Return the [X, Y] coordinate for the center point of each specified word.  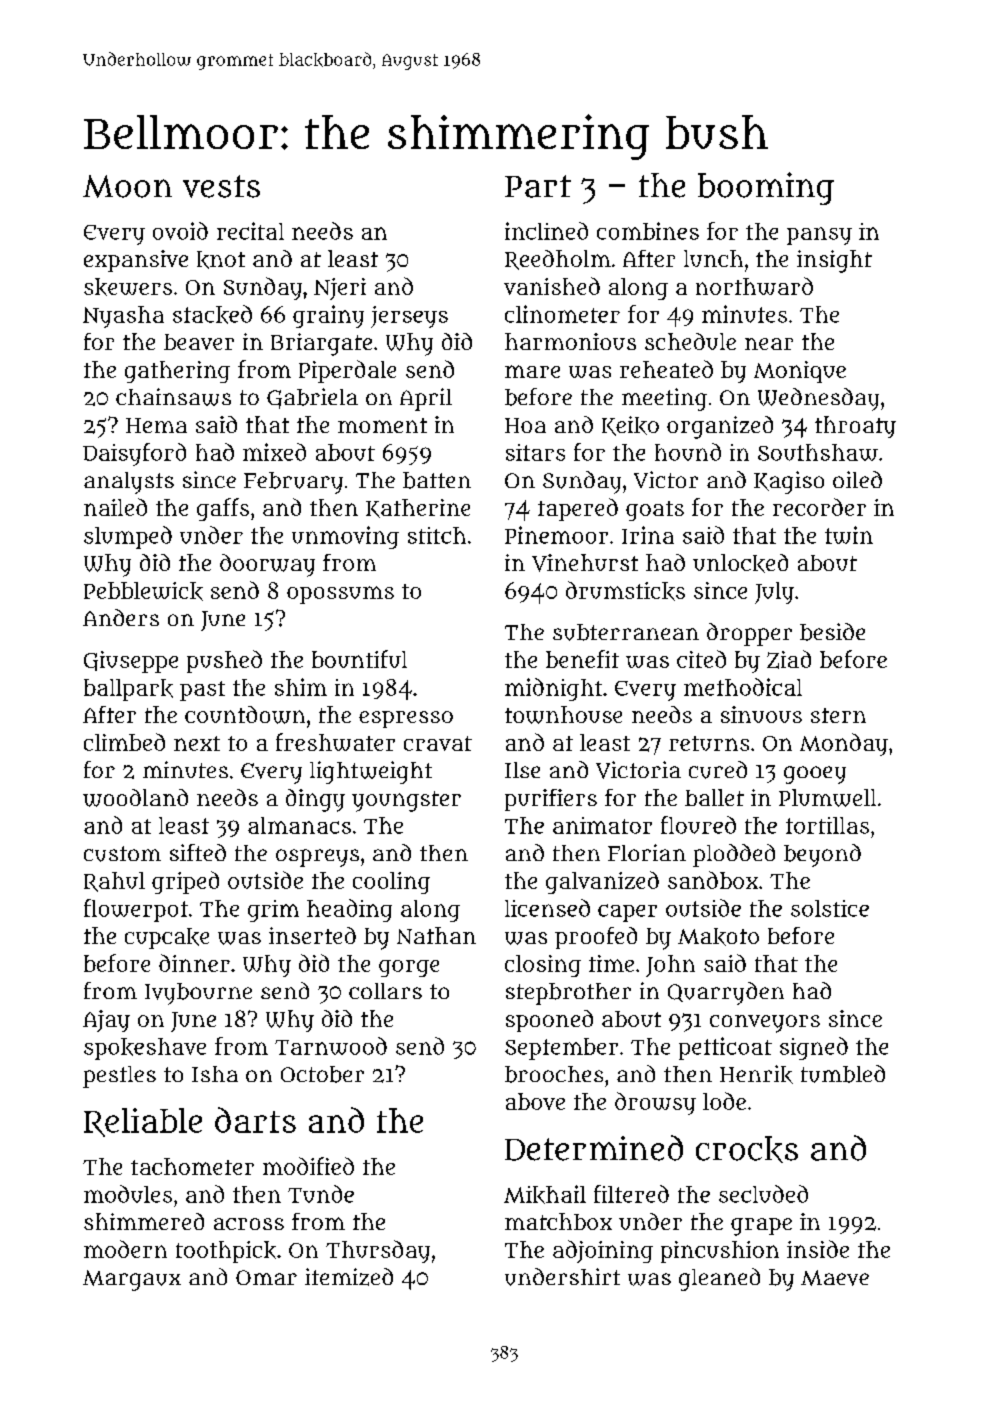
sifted [198, 852]
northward [754, 286]
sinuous [761, 714]
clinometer [562, 314]
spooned [549, 1021]
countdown [245, 715]
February [293, 483]
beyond [822, 855]
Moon [127, 186]
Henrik [756, 1074]
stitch [437, 535]
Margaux [132, 1280]
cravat [438, 743]
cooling [391, 883]
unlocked [740, 563]
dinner [194, 963]
